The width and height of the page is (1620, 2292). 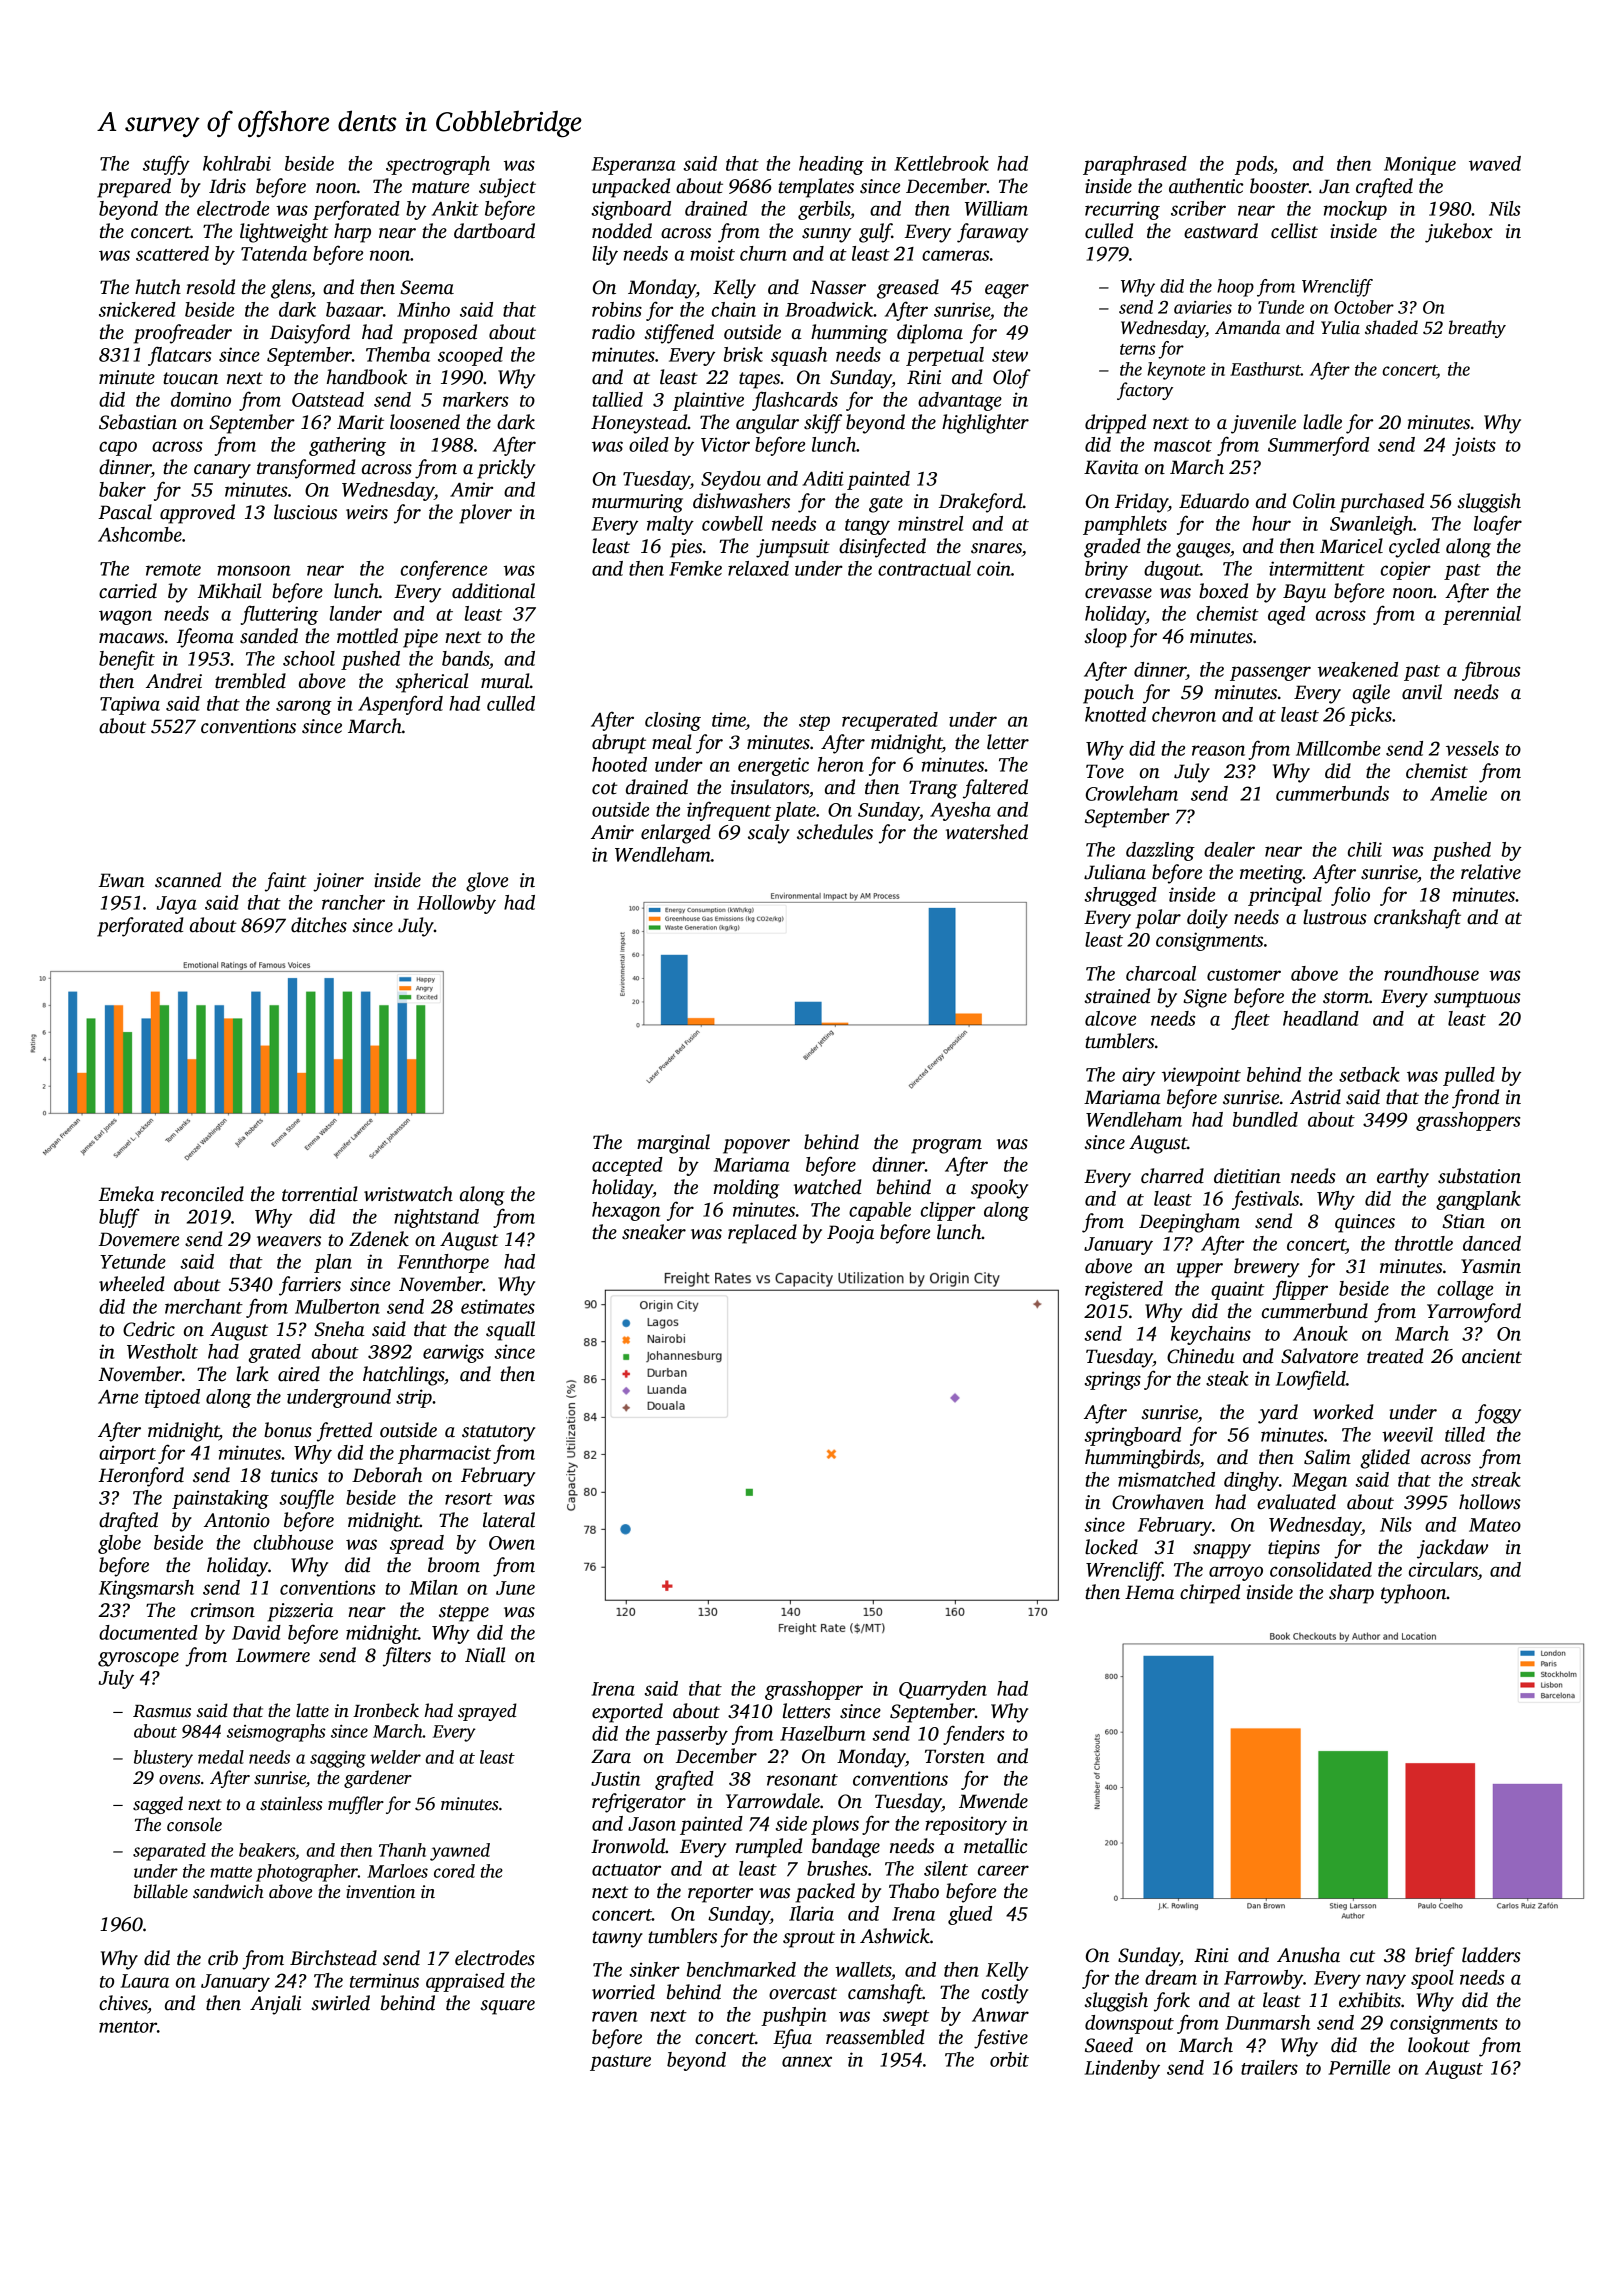 What do you see at coordinates (286, 882) in the page?
I see `faint` at bounding box center [286, 882].
